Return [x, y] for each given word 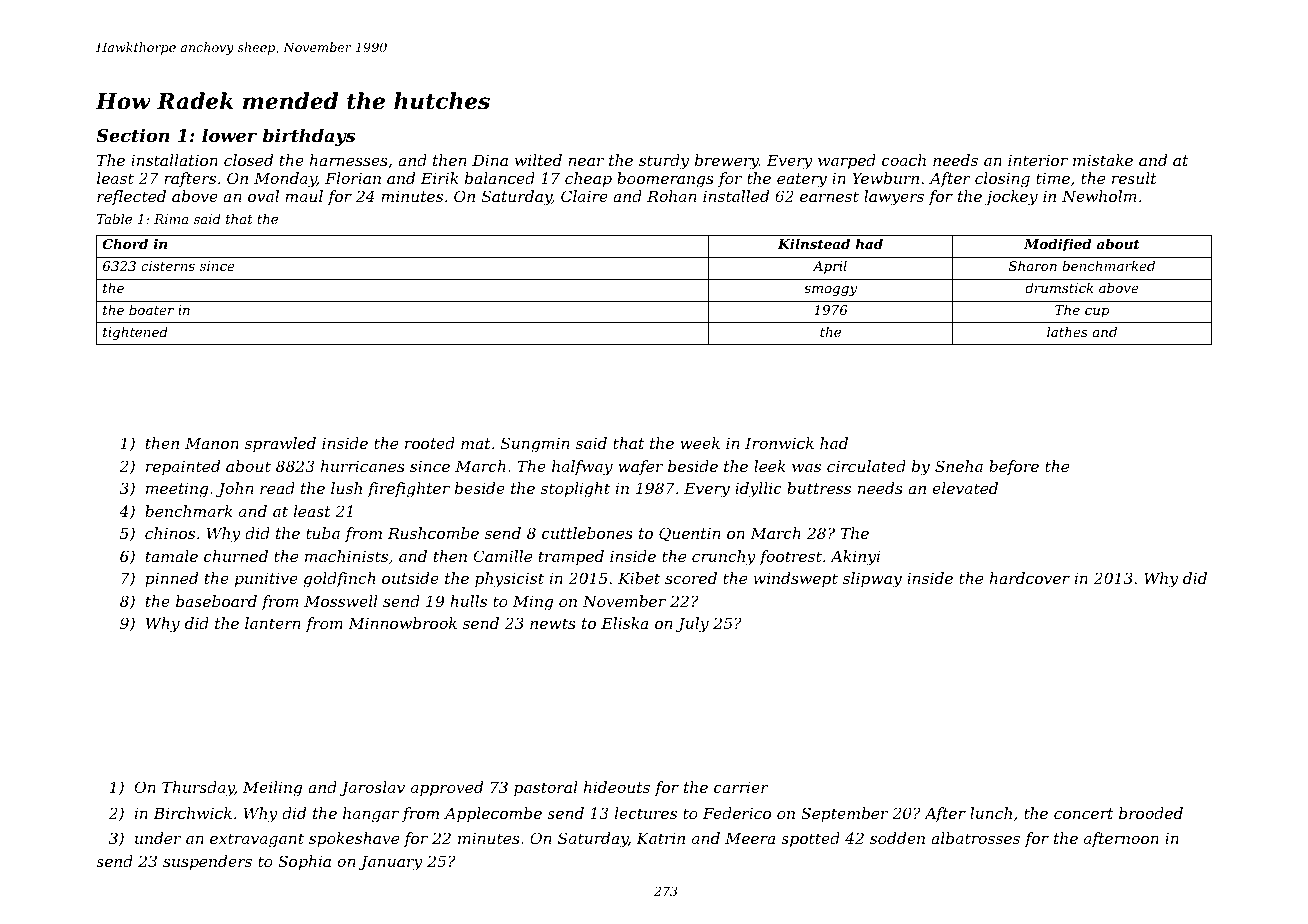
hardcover [1030, 578]
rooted [430, 443]
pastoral [545, 788]
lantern [273, 623]
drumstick [1059, 287]
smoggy [830, 291]
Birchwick [192, 813]
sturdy [664, 162]
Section [133, 135]
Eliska [624, 623]
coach [904, 160]
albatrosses [975, 838]
